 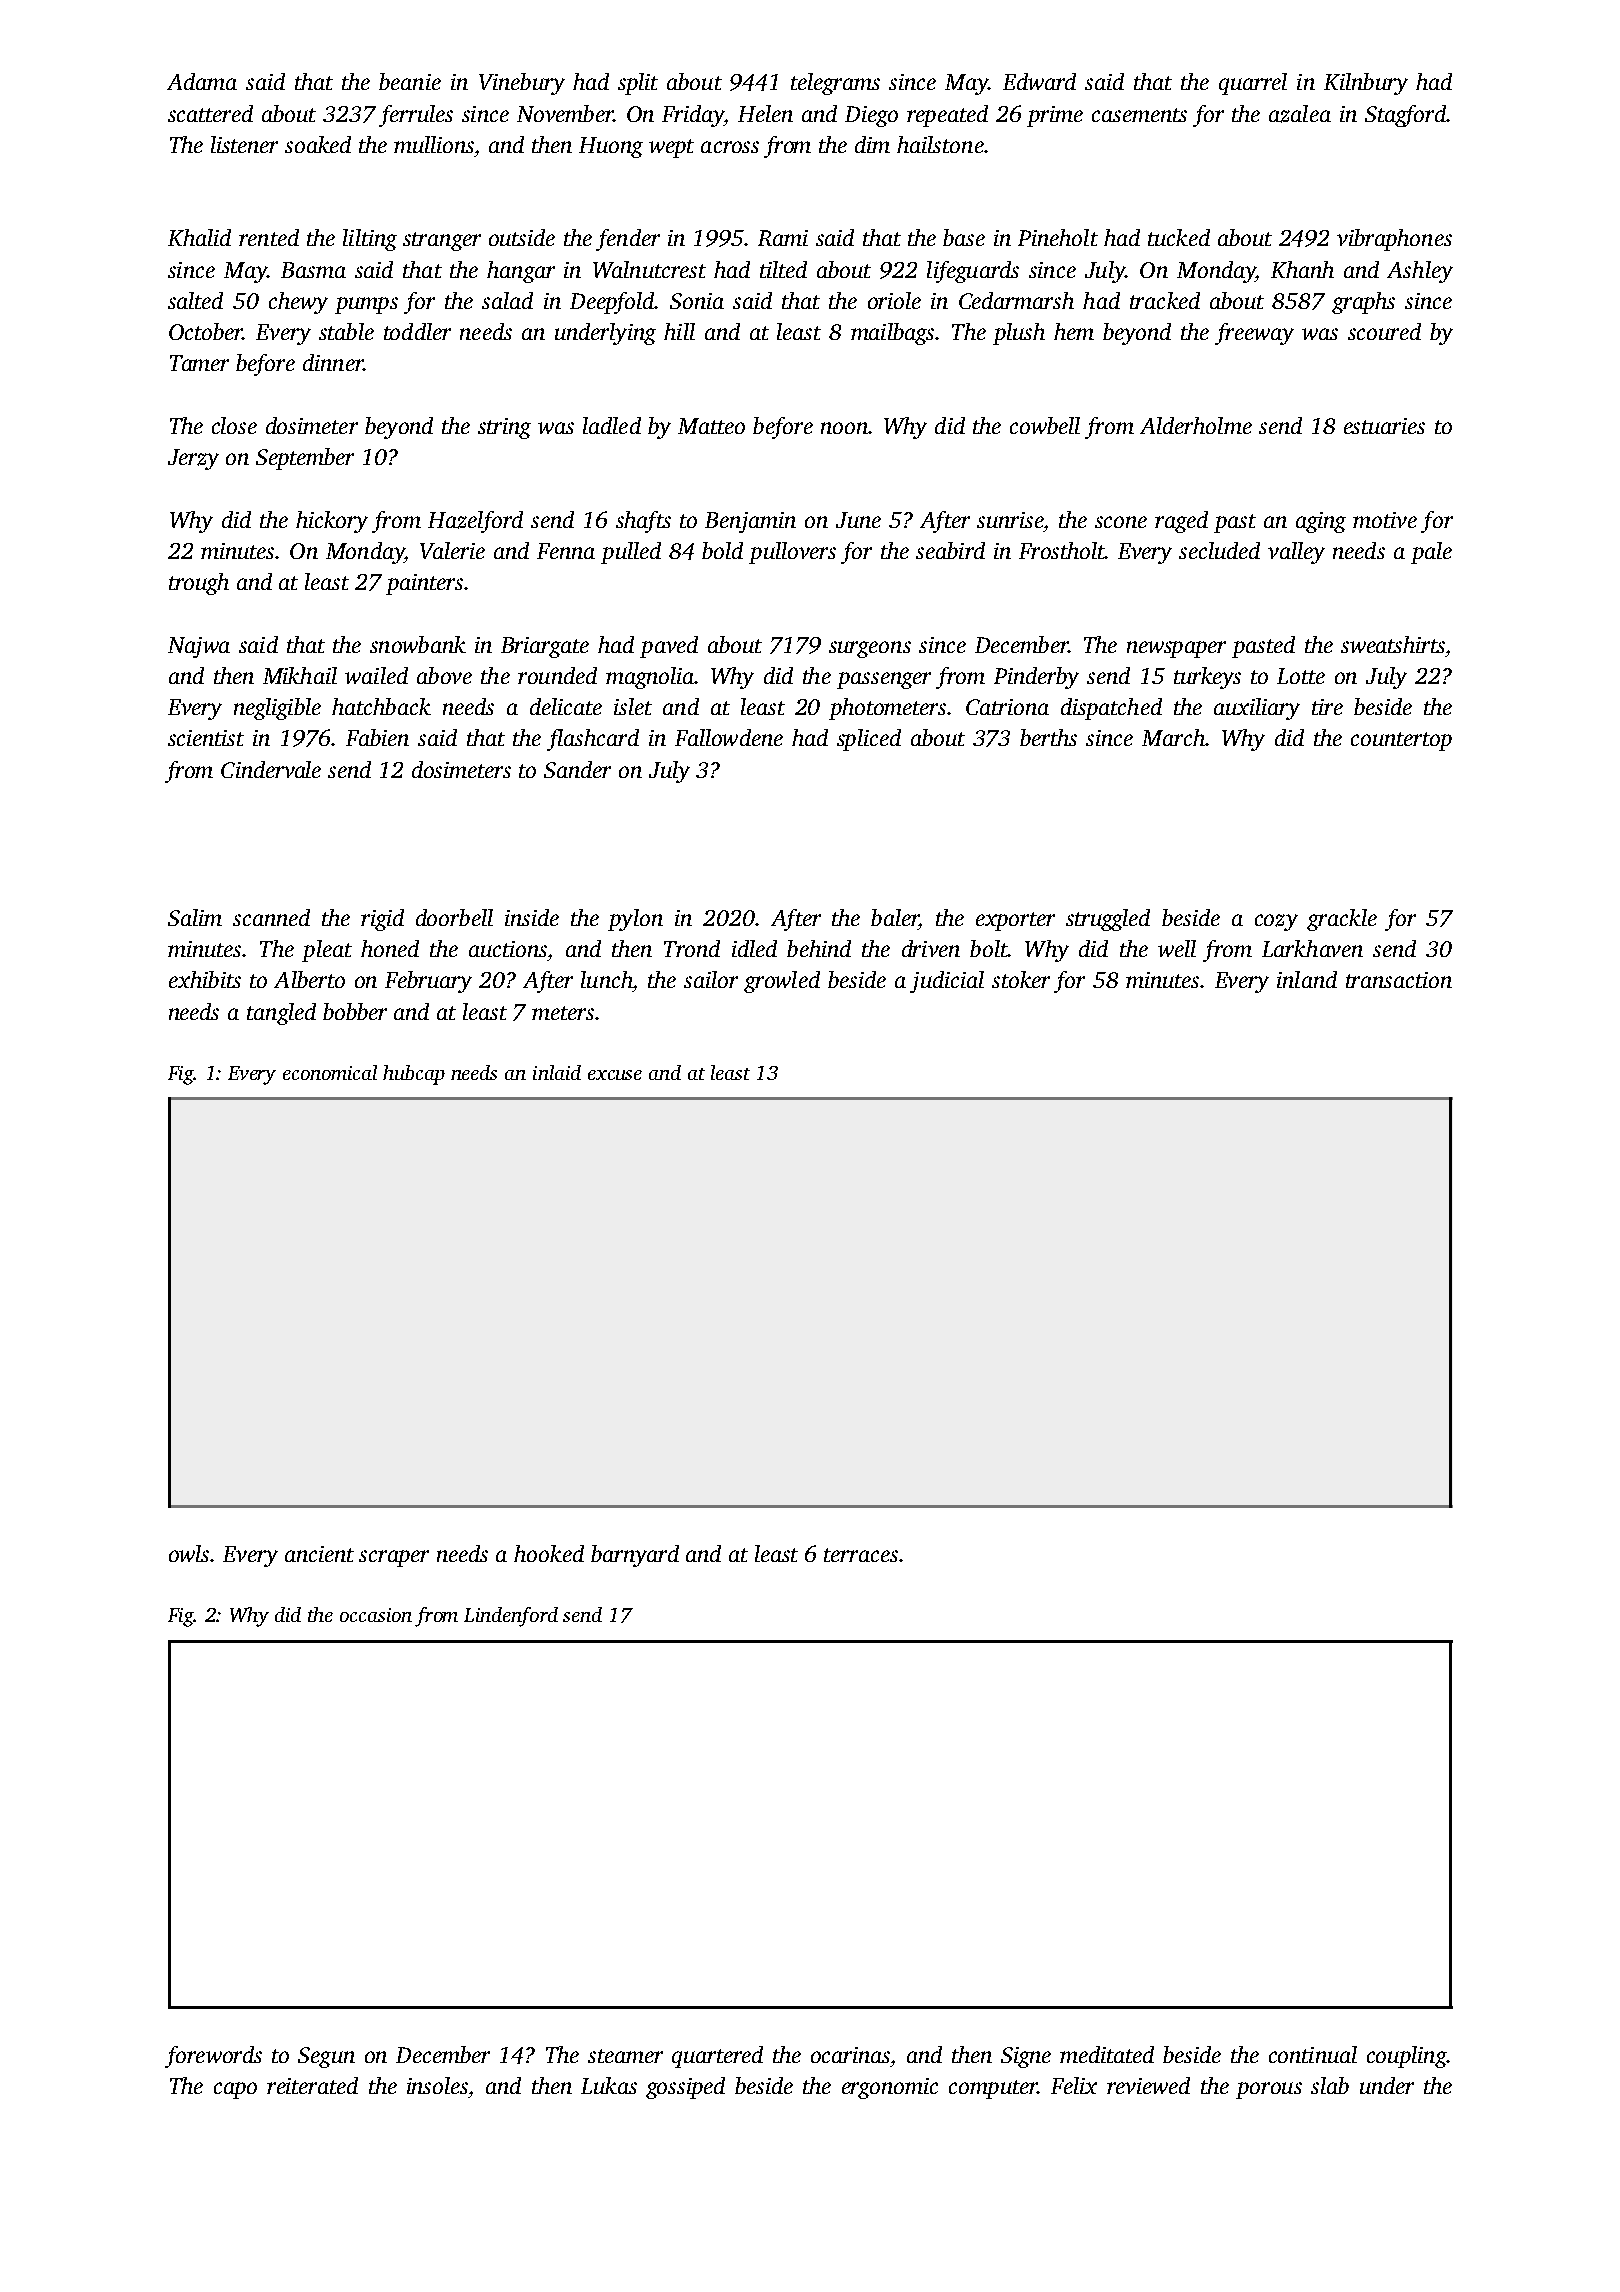 I want to click on Ashley, so click(x=1420, y=272).
